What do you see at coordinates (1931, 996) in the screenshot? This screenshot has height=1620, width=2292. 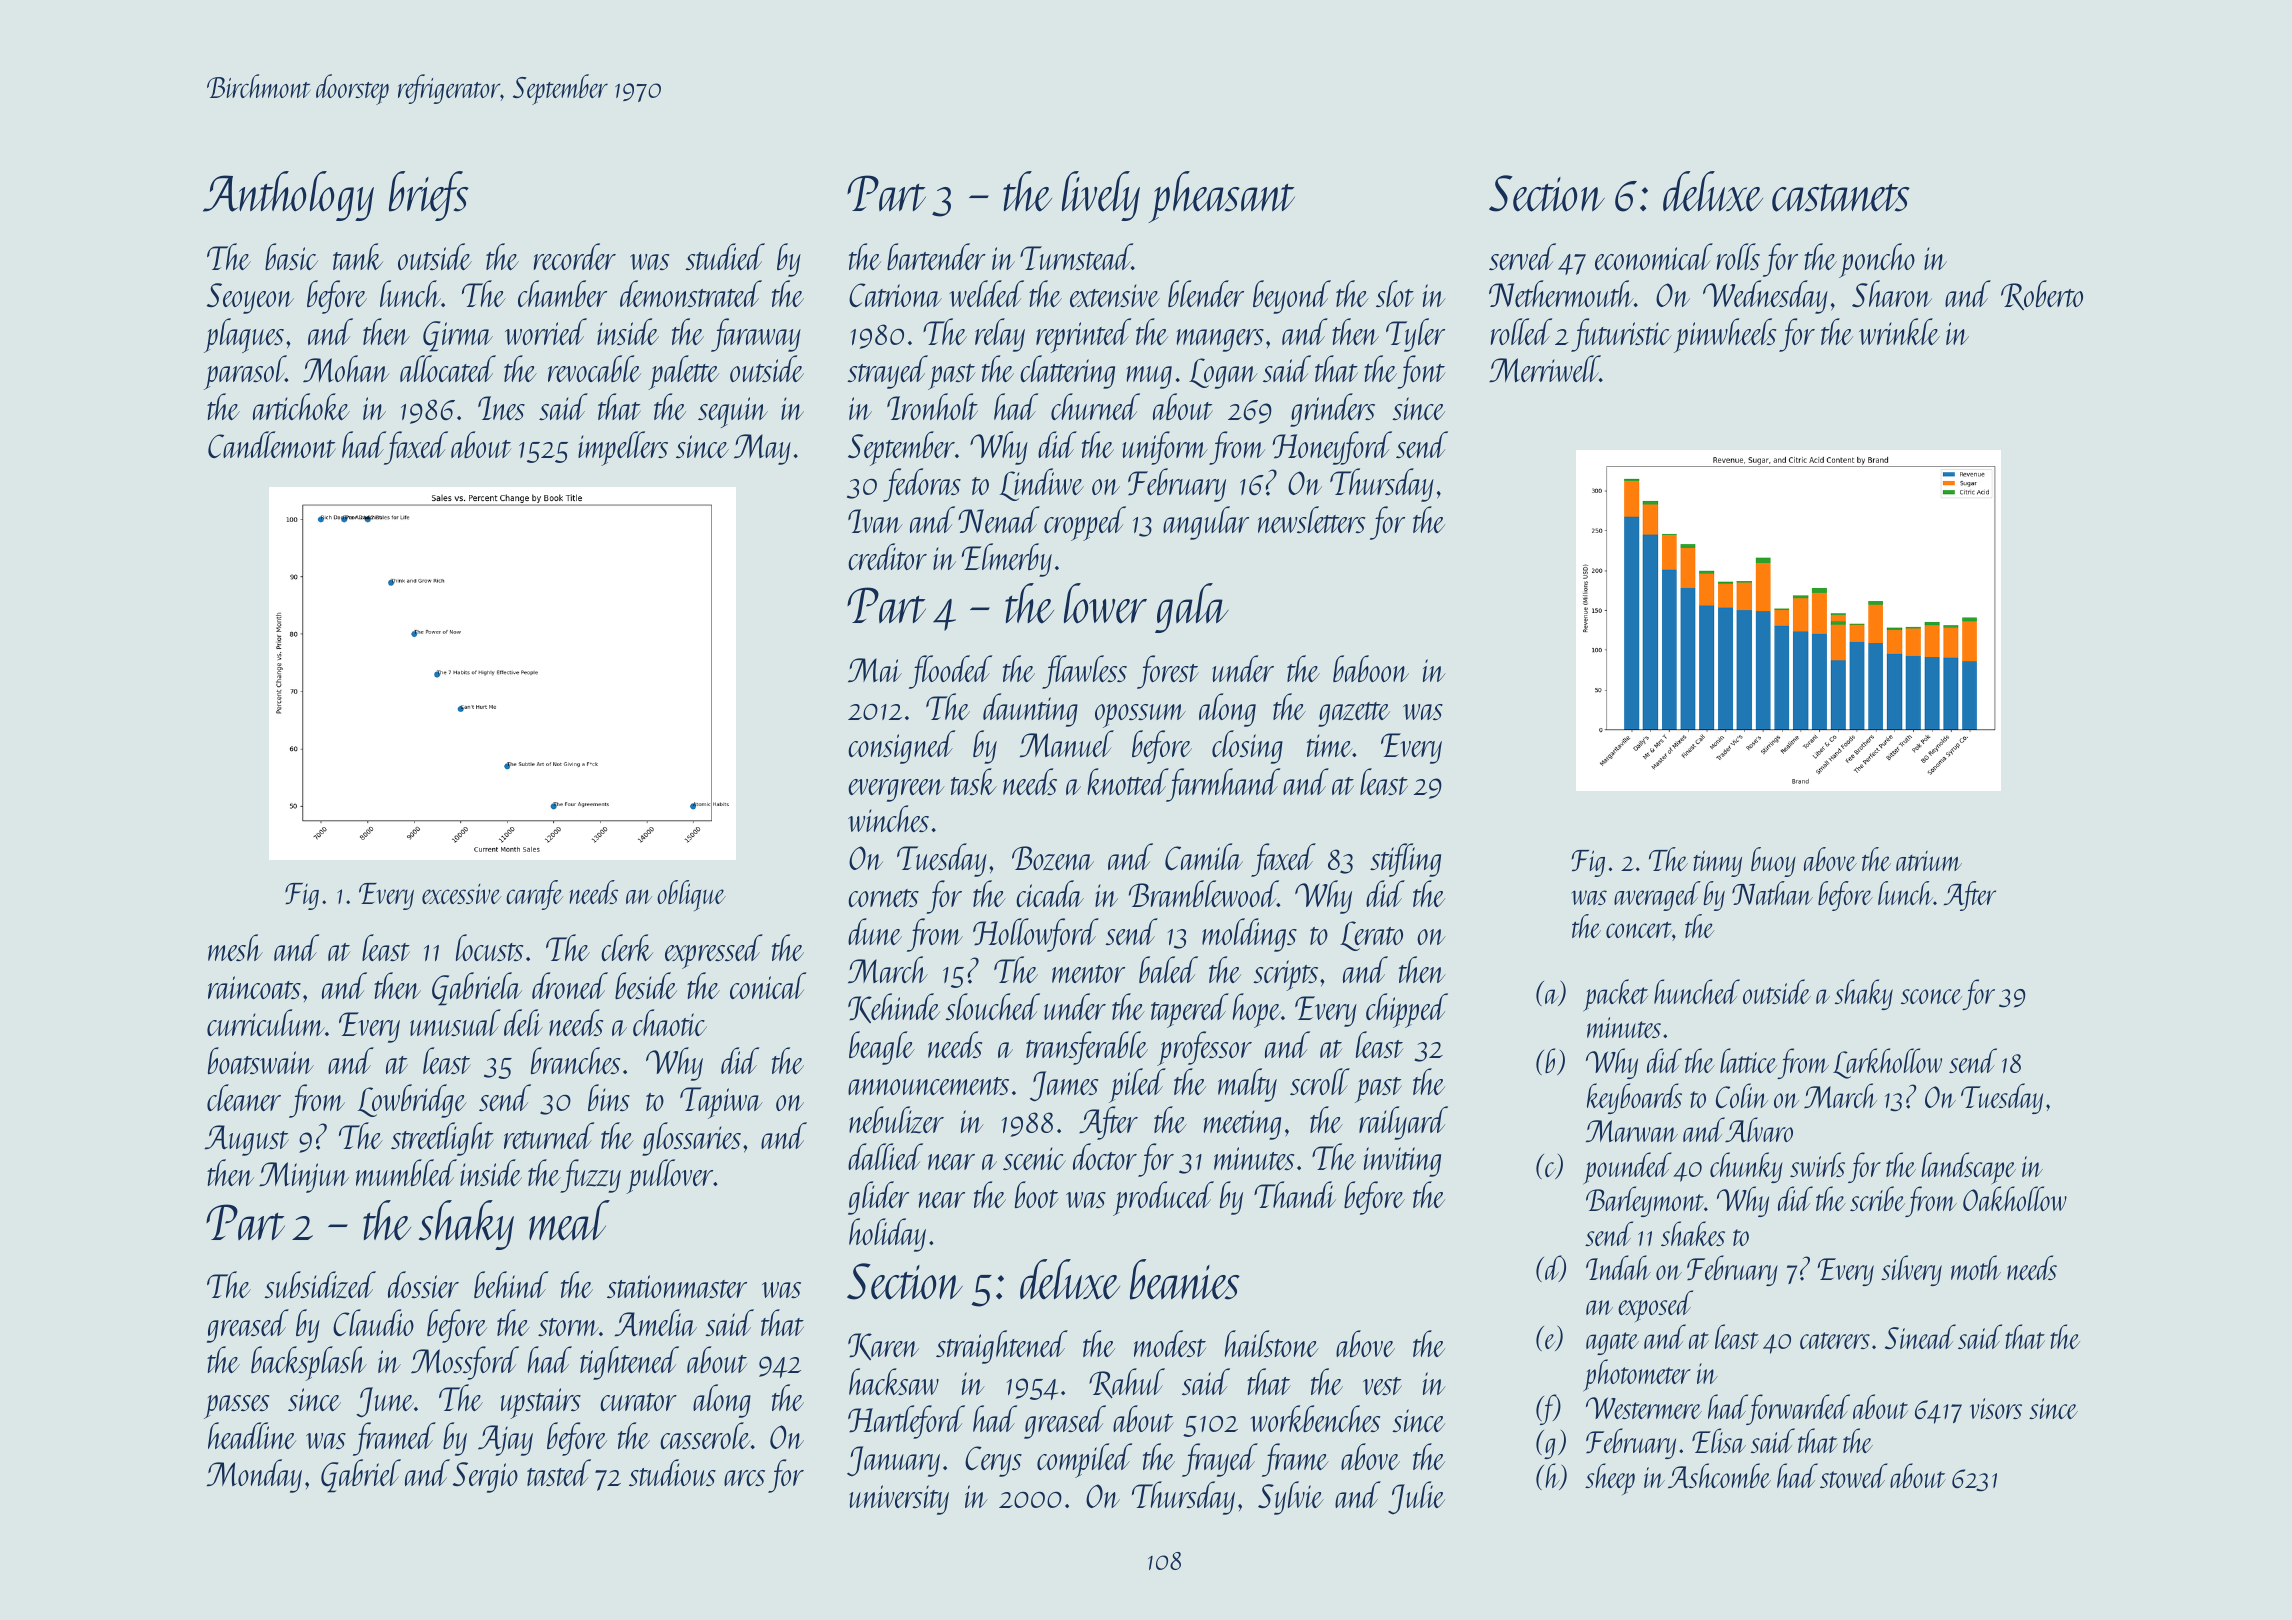 I see `sconce` at bounding box center [1931, 996].
